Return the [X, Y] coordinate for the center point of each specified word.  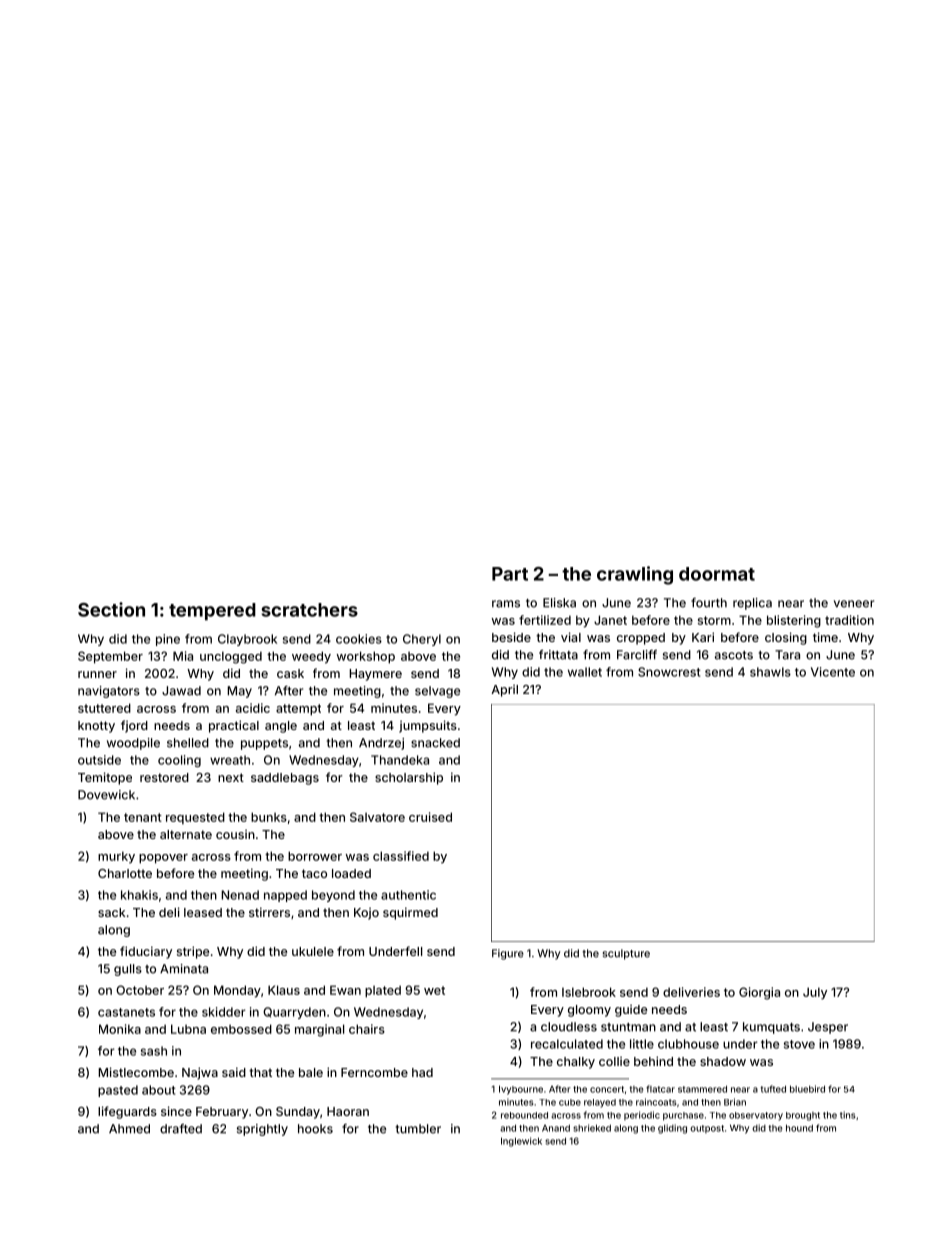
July [815, 993]
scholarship [409, 778]
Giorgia [759, 993]
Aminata [184, 969]
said [234, 1072]
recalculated [567, 1044]
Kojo [366, 914]
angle [281, 727]
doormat [717, 574]
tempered [212, 612]
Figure [508, 954]
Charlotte [125, 873]
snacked [435, 743]
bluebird [807, 1089]
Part [510, 574]
